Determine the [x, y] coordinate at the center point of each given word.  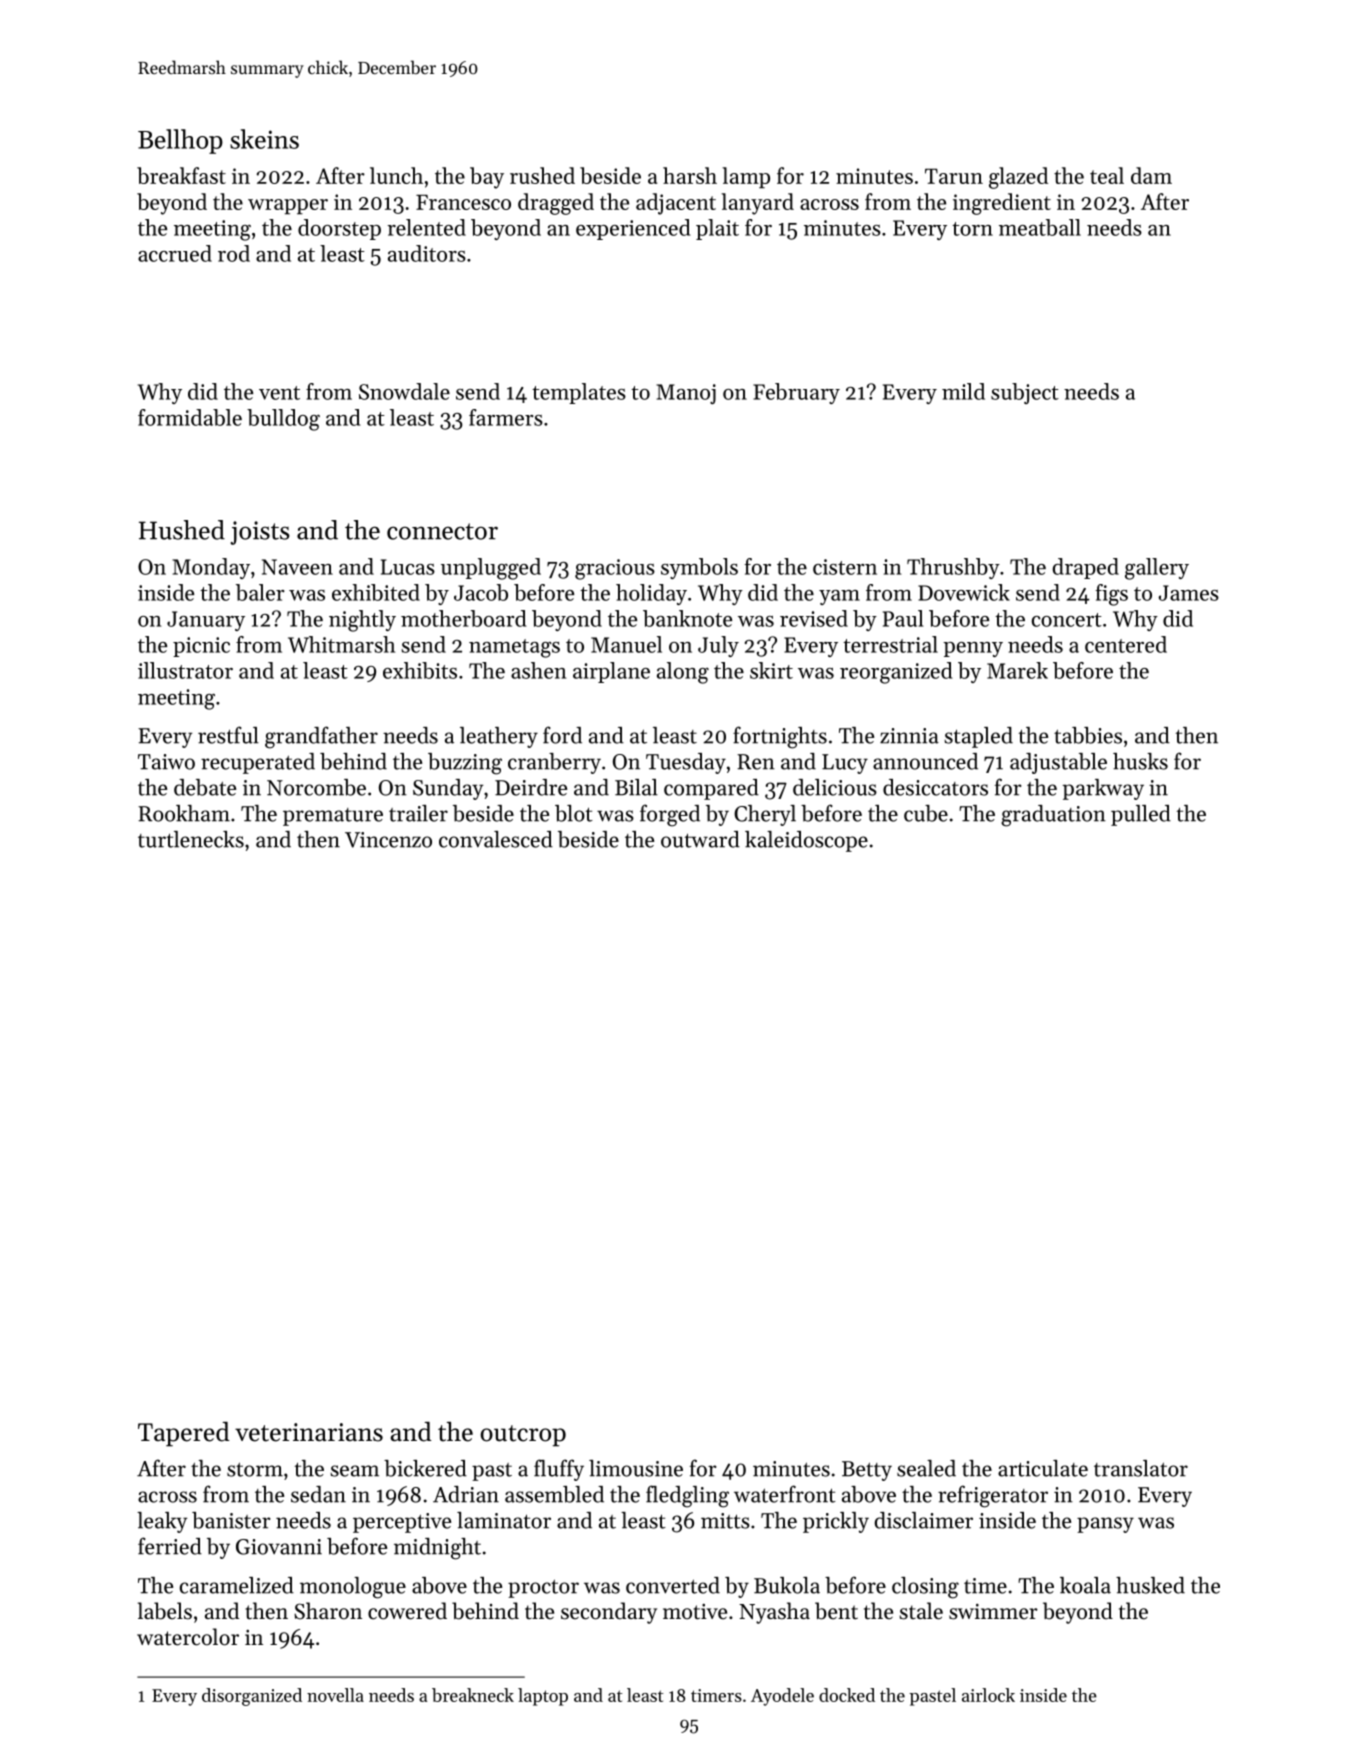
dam [1151, 175]
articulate [1043, 1468]
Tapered [184, 1434]
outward [700, 839]
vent [279, 393]
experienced [633, 229]
